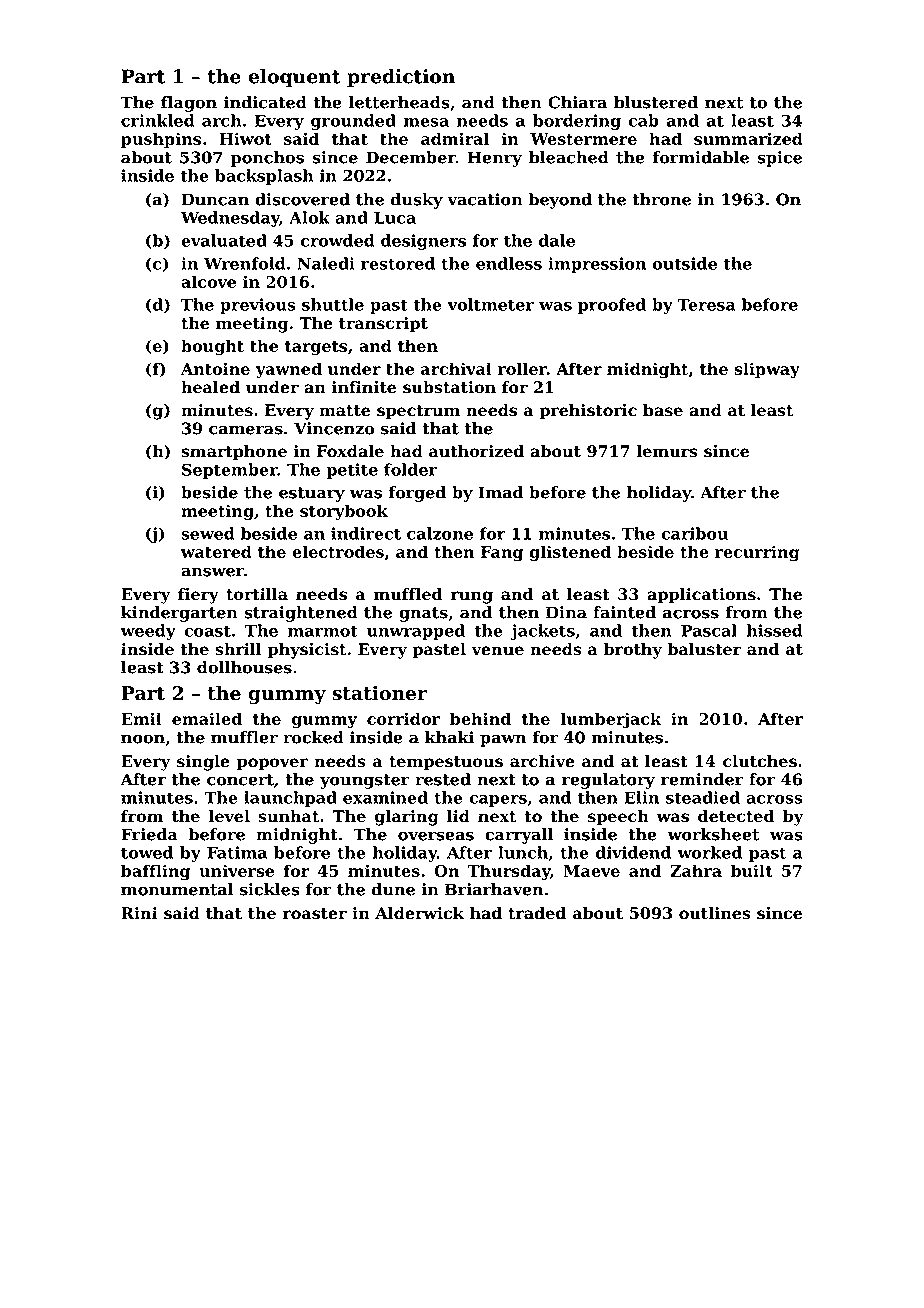 The width and height of the document is (924, 1308). What do you see at coordinates (189, 104) in the document?
I see `flagon` at bounding box center [189, 104].
